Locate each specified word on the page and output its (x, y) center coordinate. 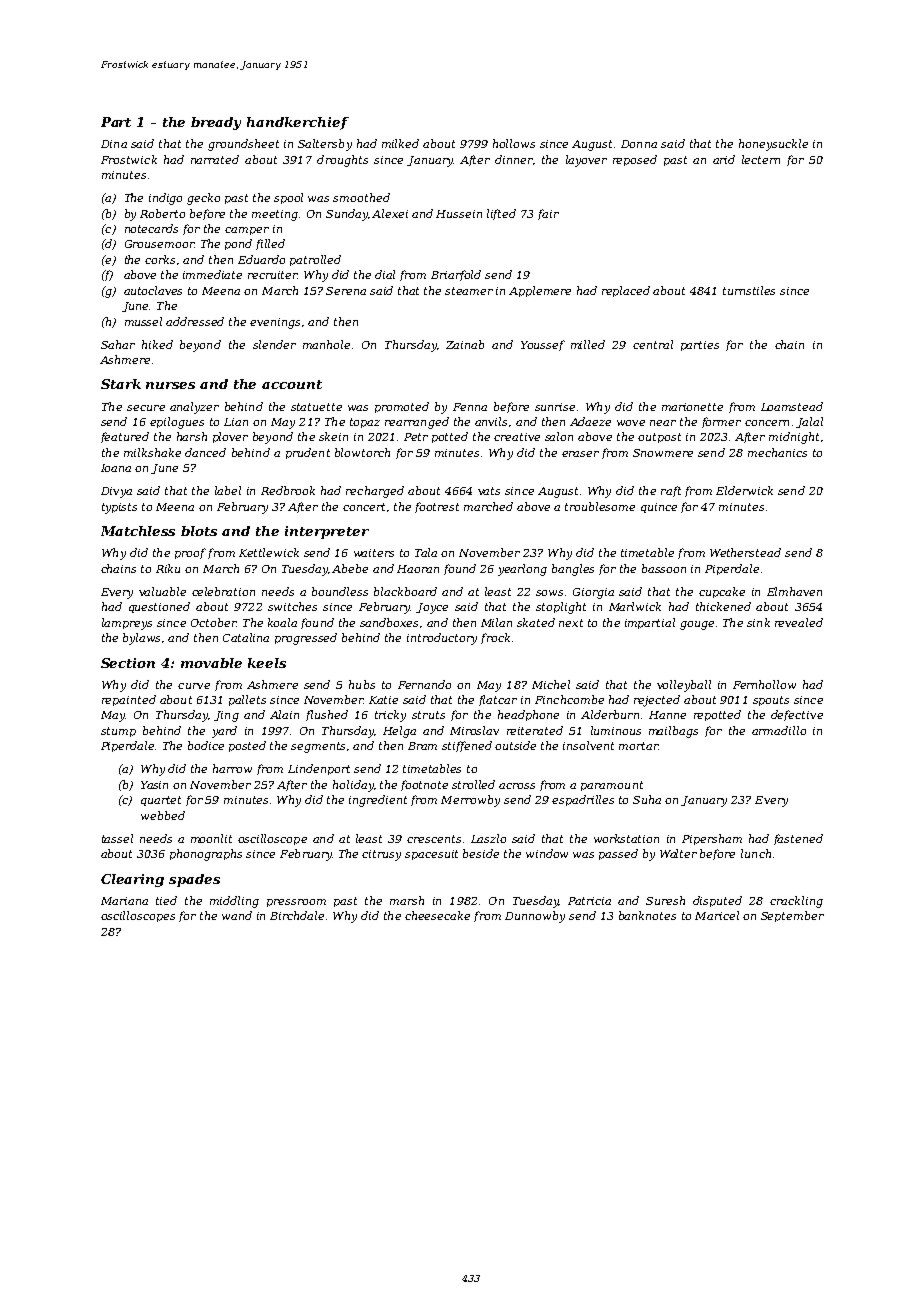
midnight (794, 438)
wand (237, 915)
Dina (114, 144)
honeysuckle (773, 145)
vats (489, 491)
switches (292, 606)
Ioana (116, 468)
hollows (514, 143)
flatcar (498, 700)
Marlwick (635, 606)
